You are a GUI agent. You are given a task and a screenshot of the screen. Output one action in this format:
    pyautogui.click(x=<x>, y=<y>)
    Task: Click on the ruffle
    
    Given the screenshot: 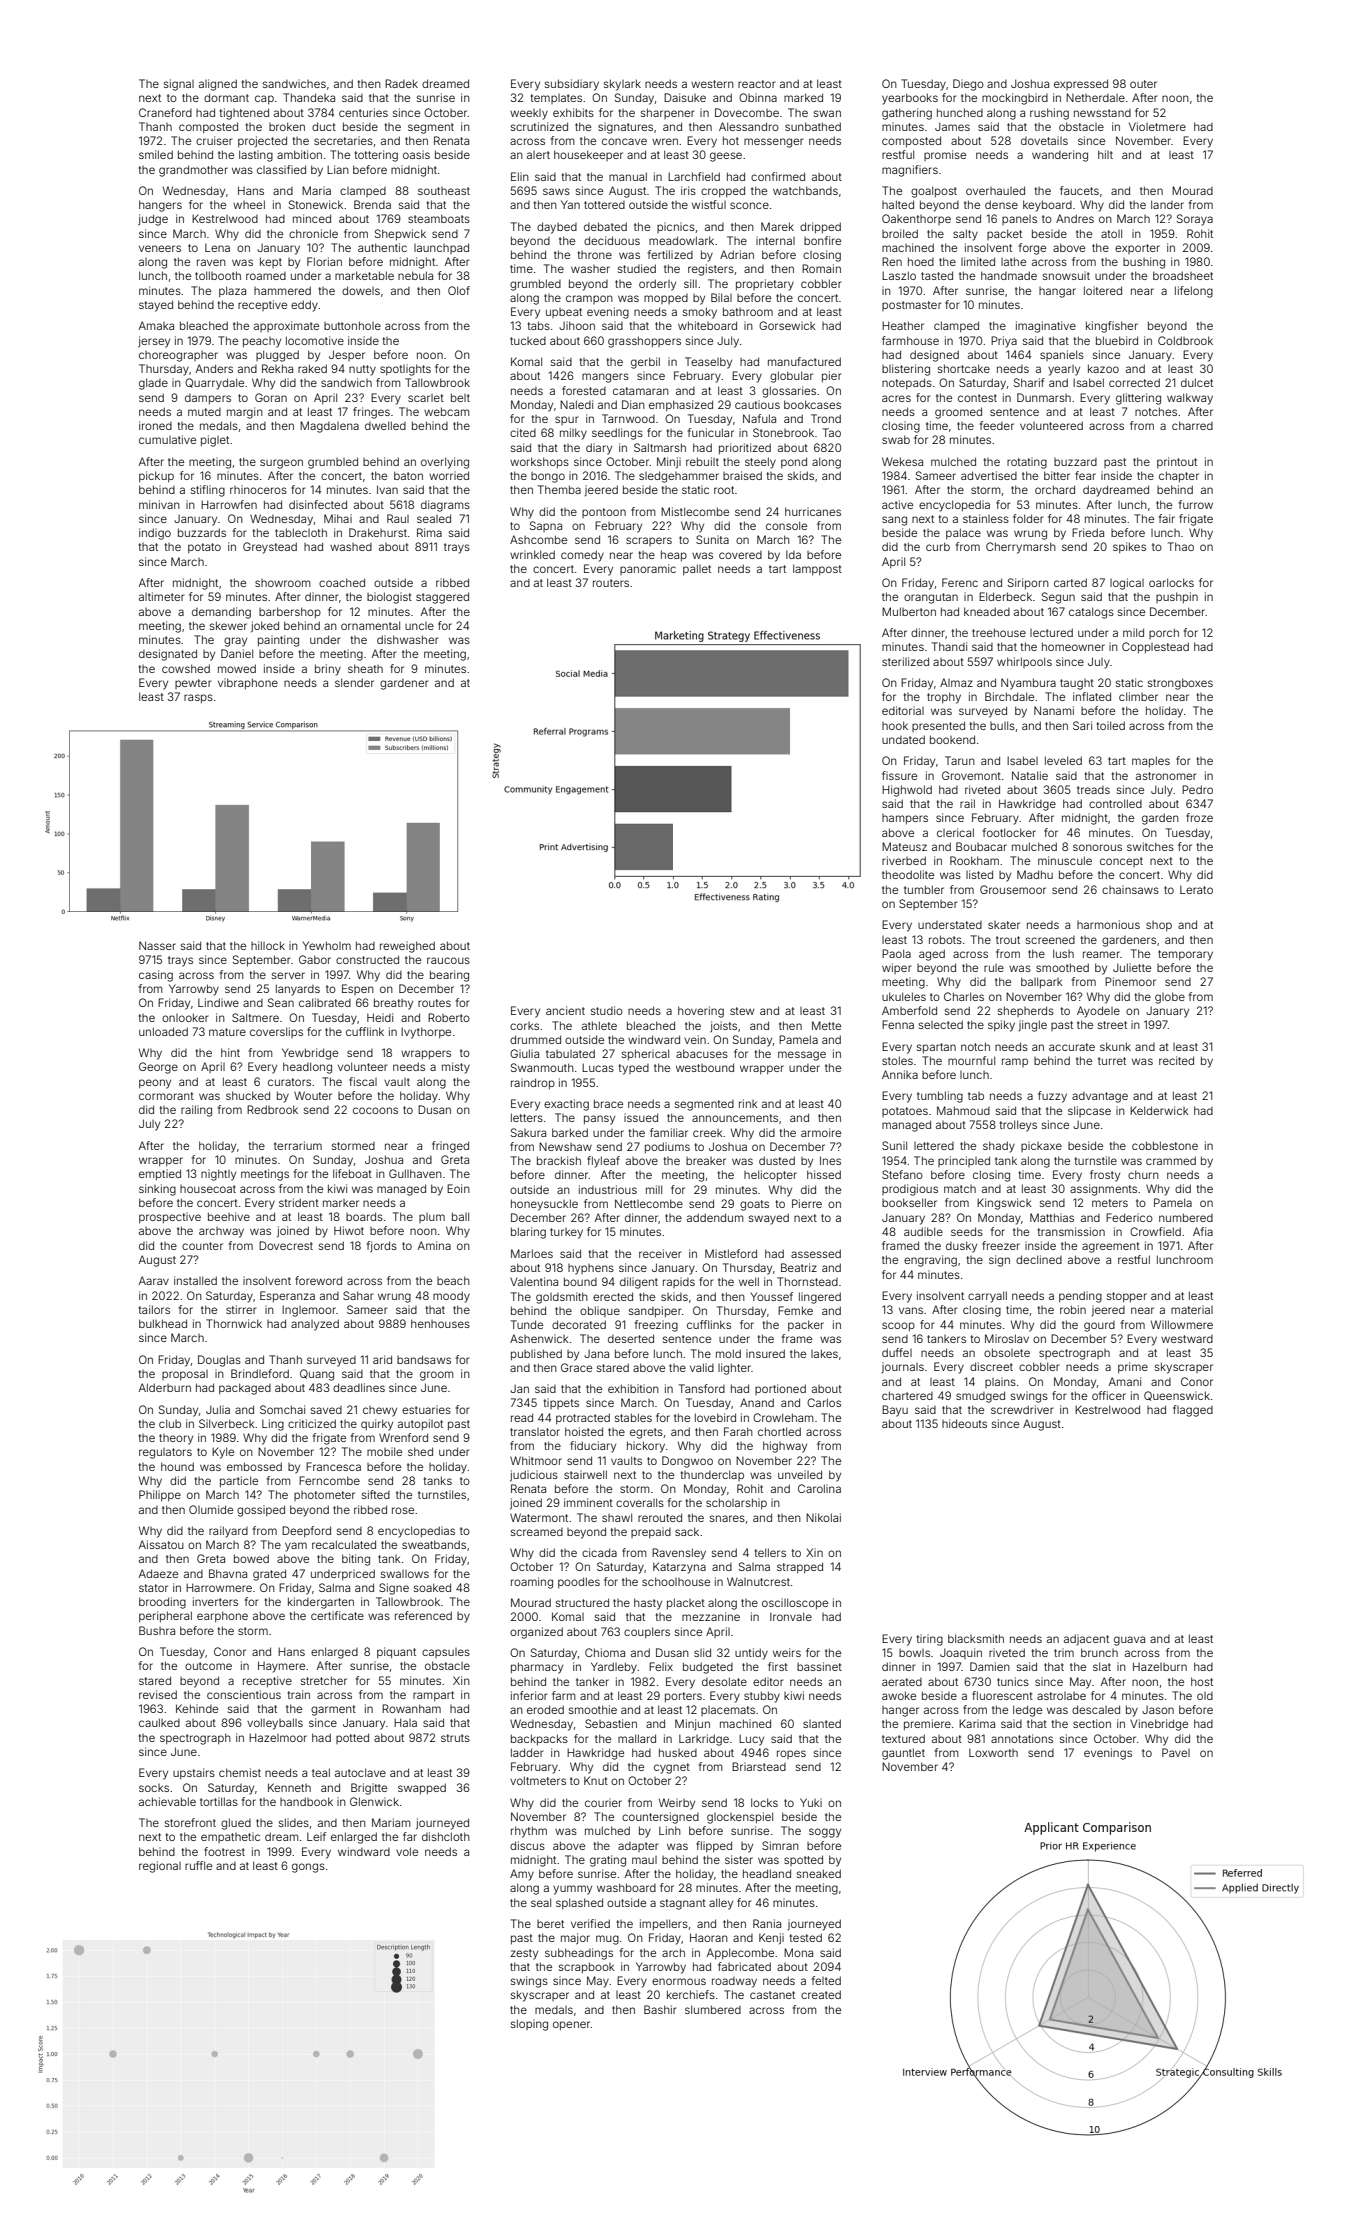 What is the action you would take?
    pyautogui.click(x=198, y=1865)
